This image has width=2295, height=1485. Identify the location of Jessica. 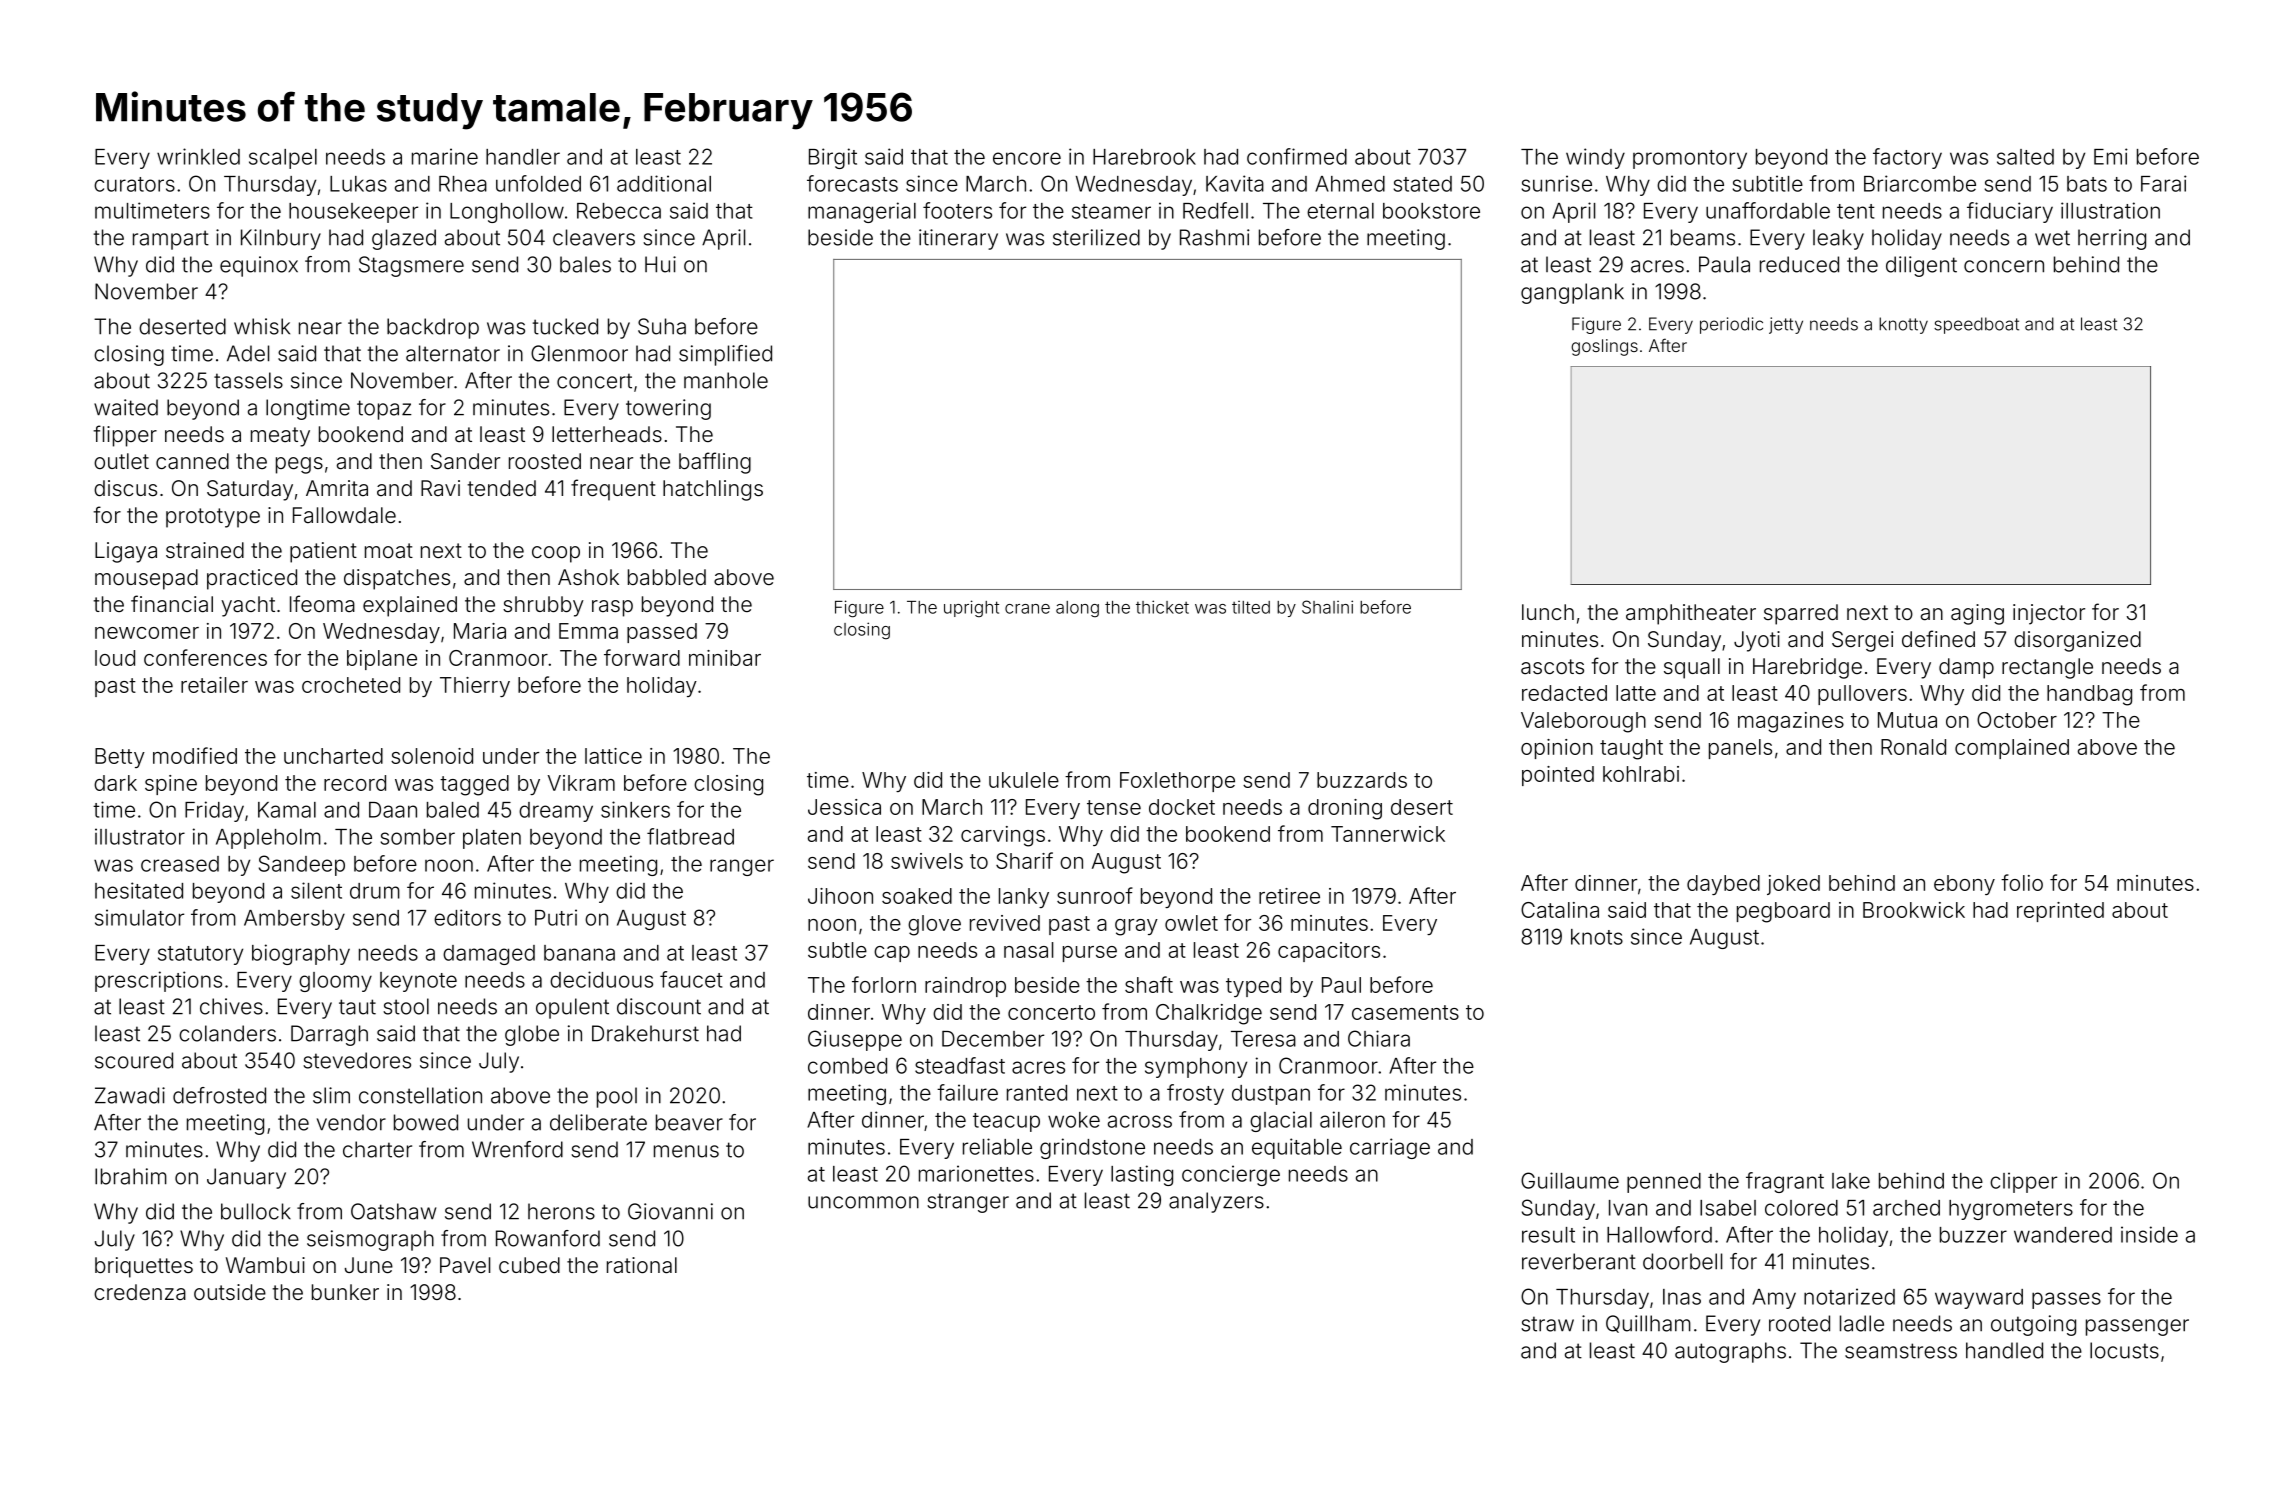
(844, 807).
